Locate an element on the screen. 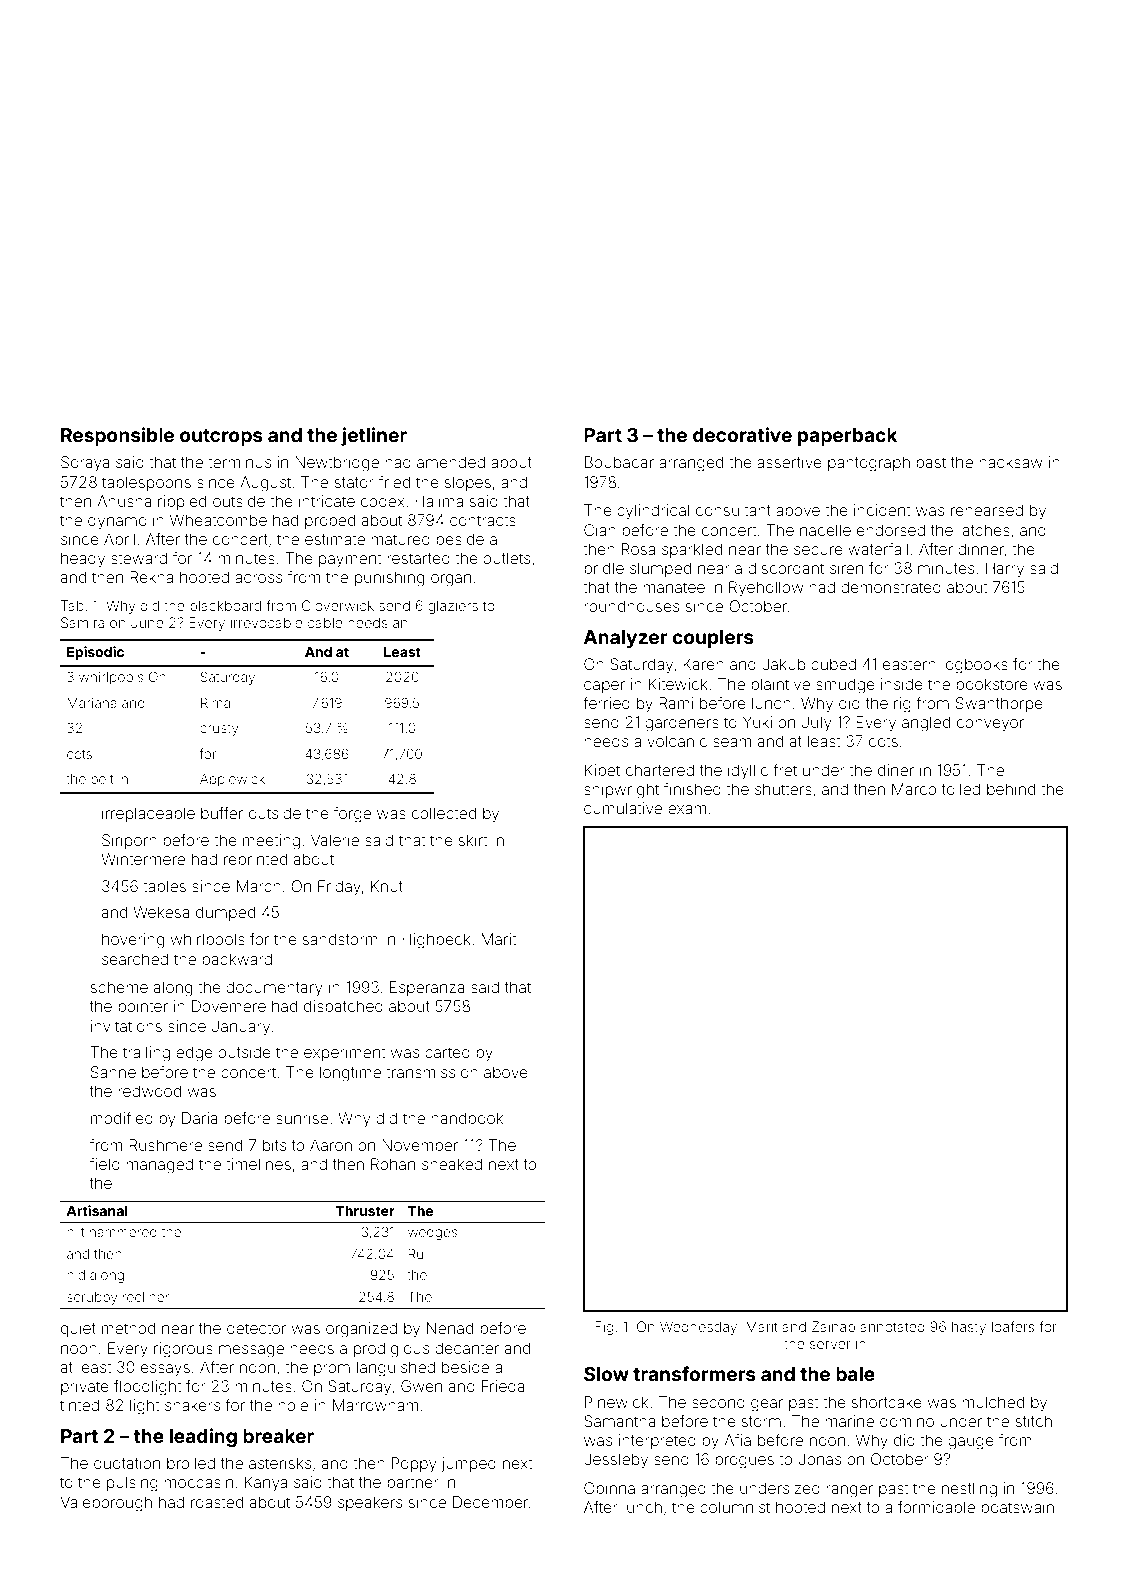 This screenshot has width=1128, height=1596. Marco is located at coordinates (914, 789).
